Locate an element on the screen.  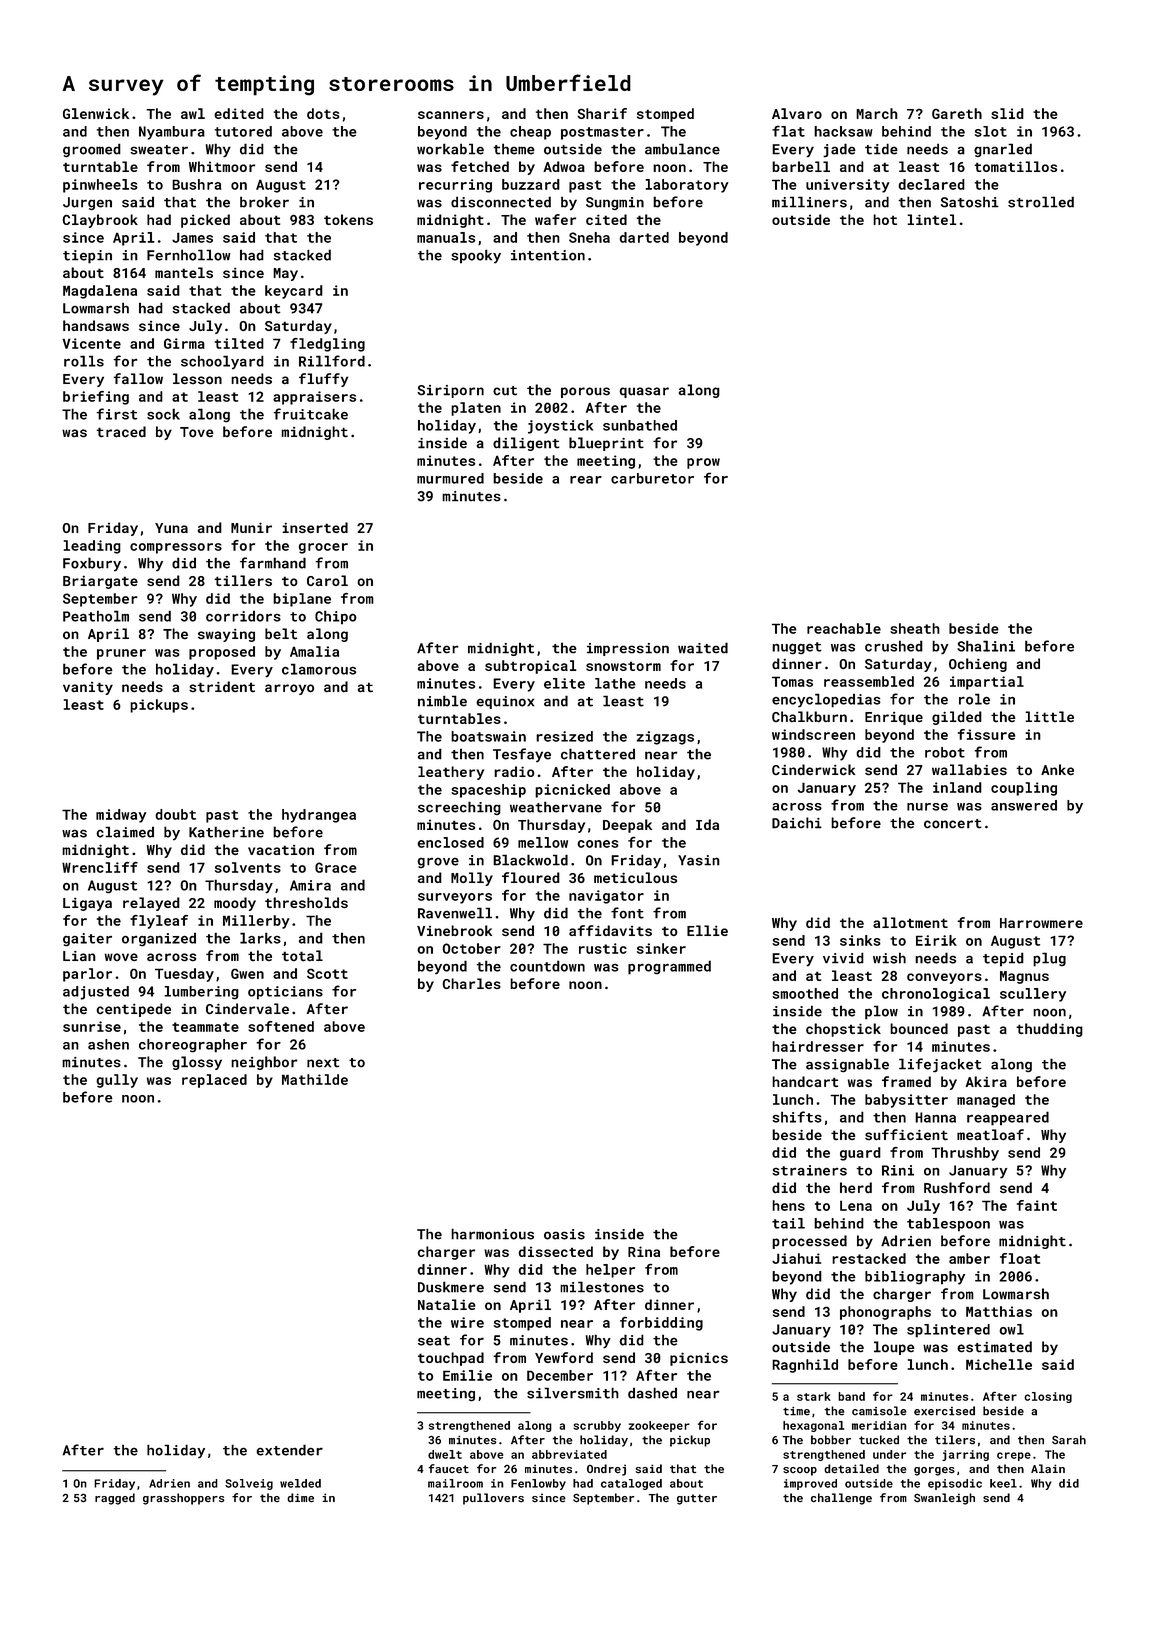
Alain is located at coordinates (1048, 1468).
